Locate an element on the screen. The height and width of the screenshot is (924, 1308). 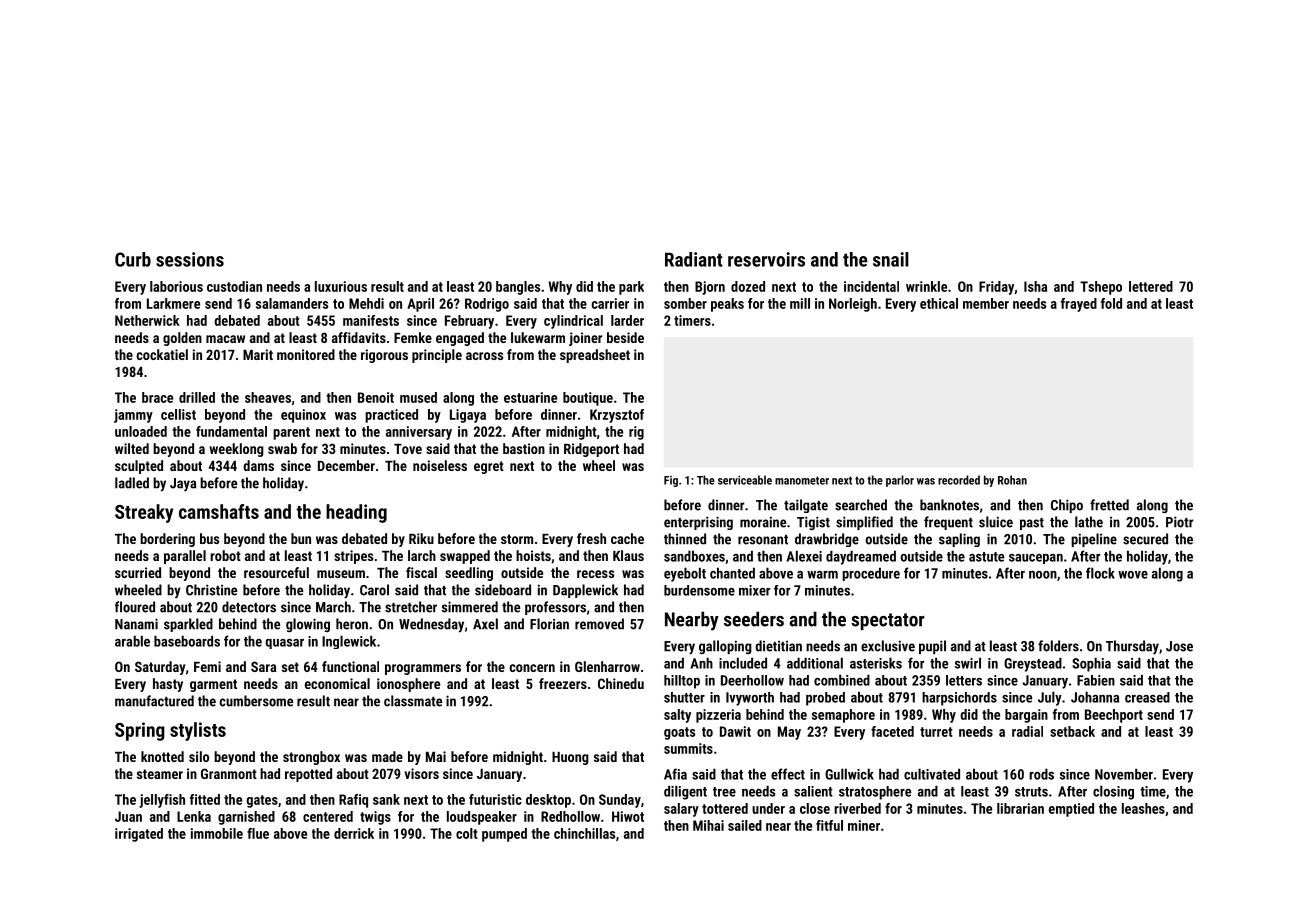
miner is located at coordinates (864, 825).
